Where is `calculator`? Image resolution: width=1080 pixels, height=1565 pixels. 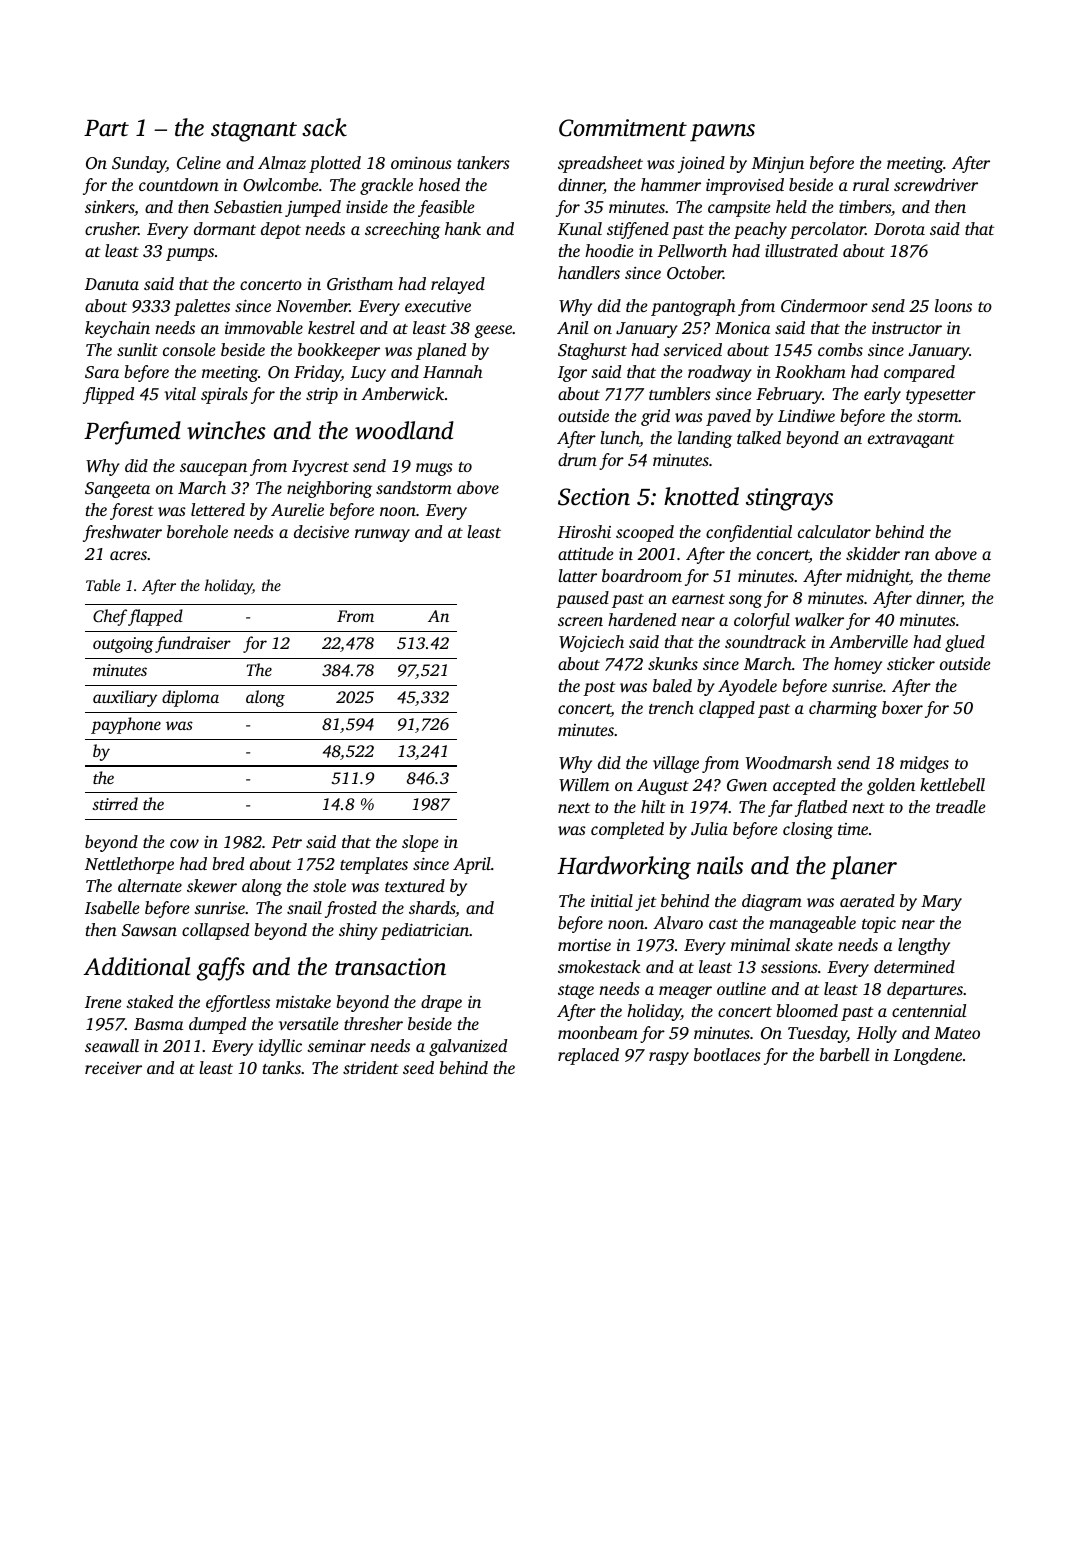
calculator is located at coordinates (834, 531).
